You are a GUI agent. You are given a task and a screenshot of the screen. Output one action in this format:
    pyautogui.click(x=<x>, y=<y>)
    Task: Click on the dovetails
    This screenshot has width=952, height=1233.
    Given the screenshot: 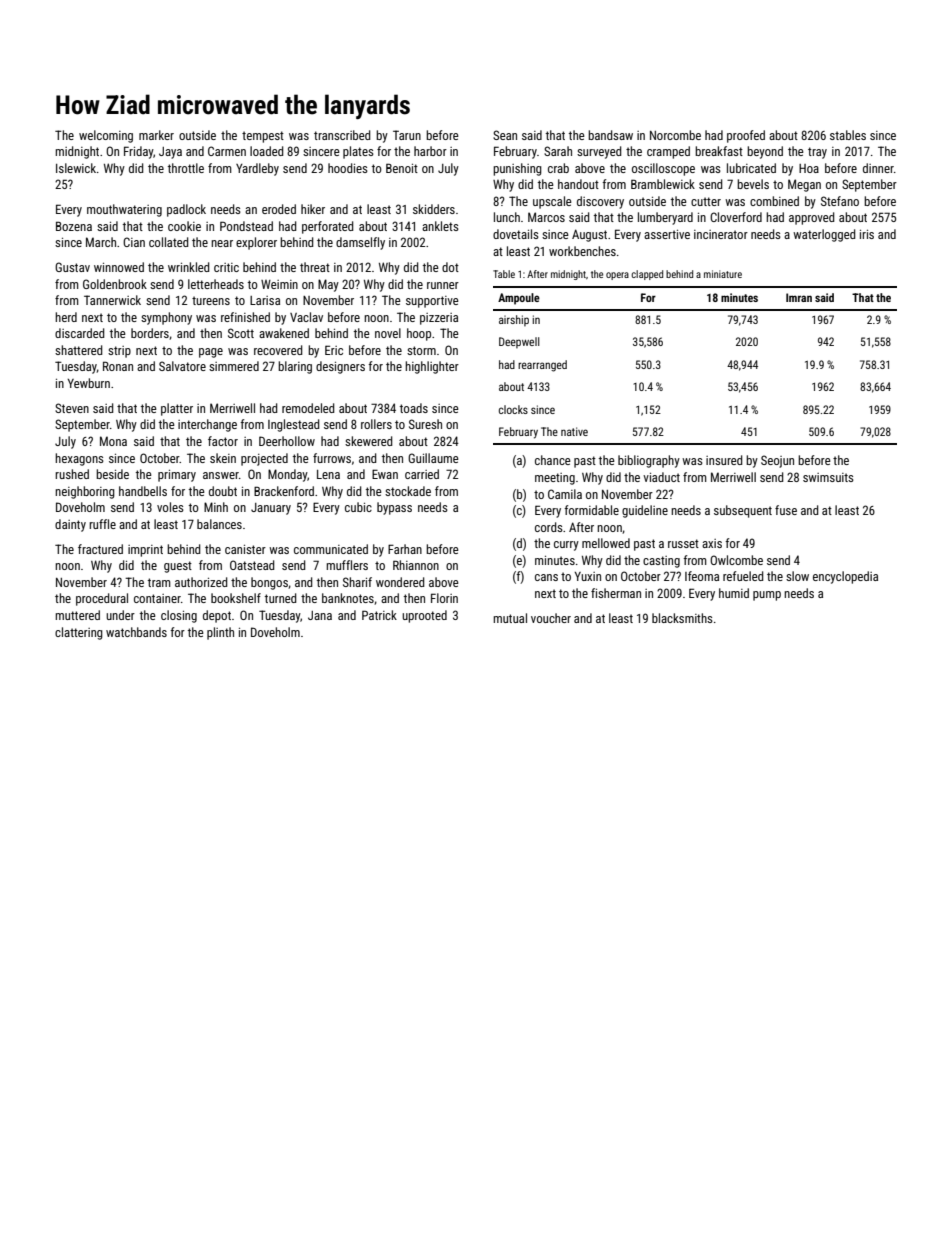 What is the action you would take?
    pyautogui.click(x=516, y=234)
